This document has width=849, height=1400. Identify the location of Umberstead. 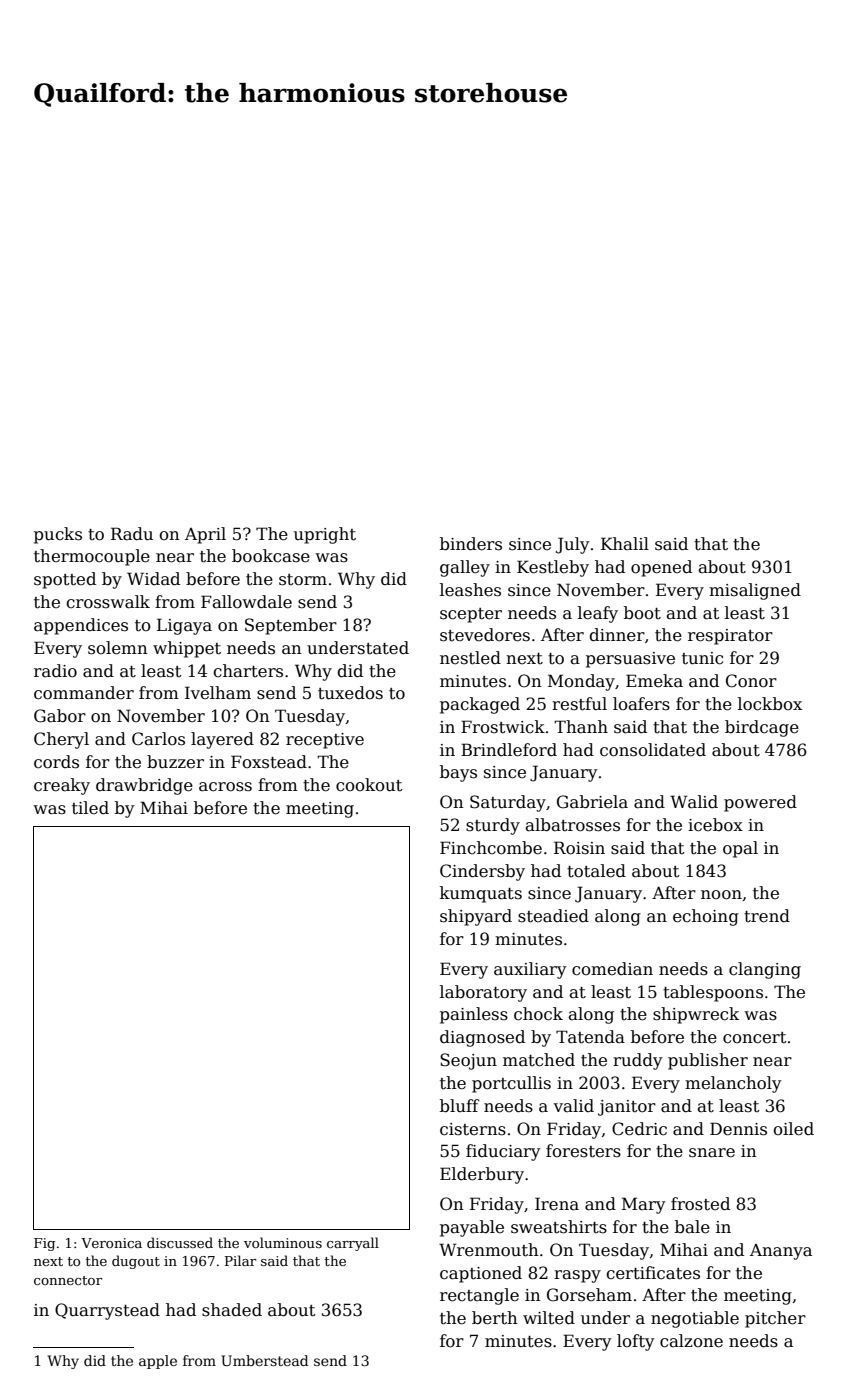
(264, 1360).
